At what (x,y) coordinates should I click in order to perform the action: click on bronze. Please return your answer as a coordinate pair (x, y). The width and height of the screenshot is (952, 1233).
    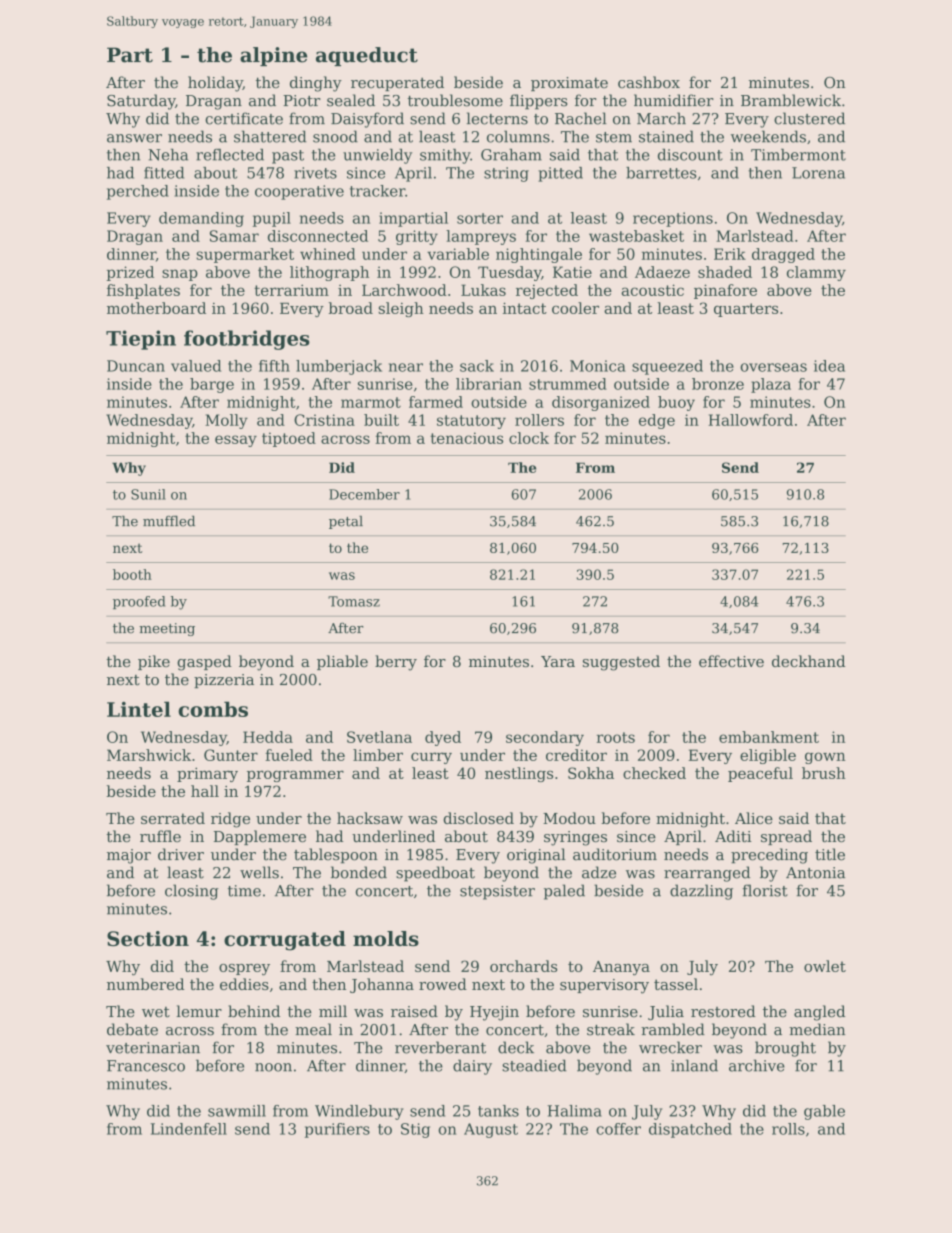
    Looking at the image, I should click on (718, 384).
